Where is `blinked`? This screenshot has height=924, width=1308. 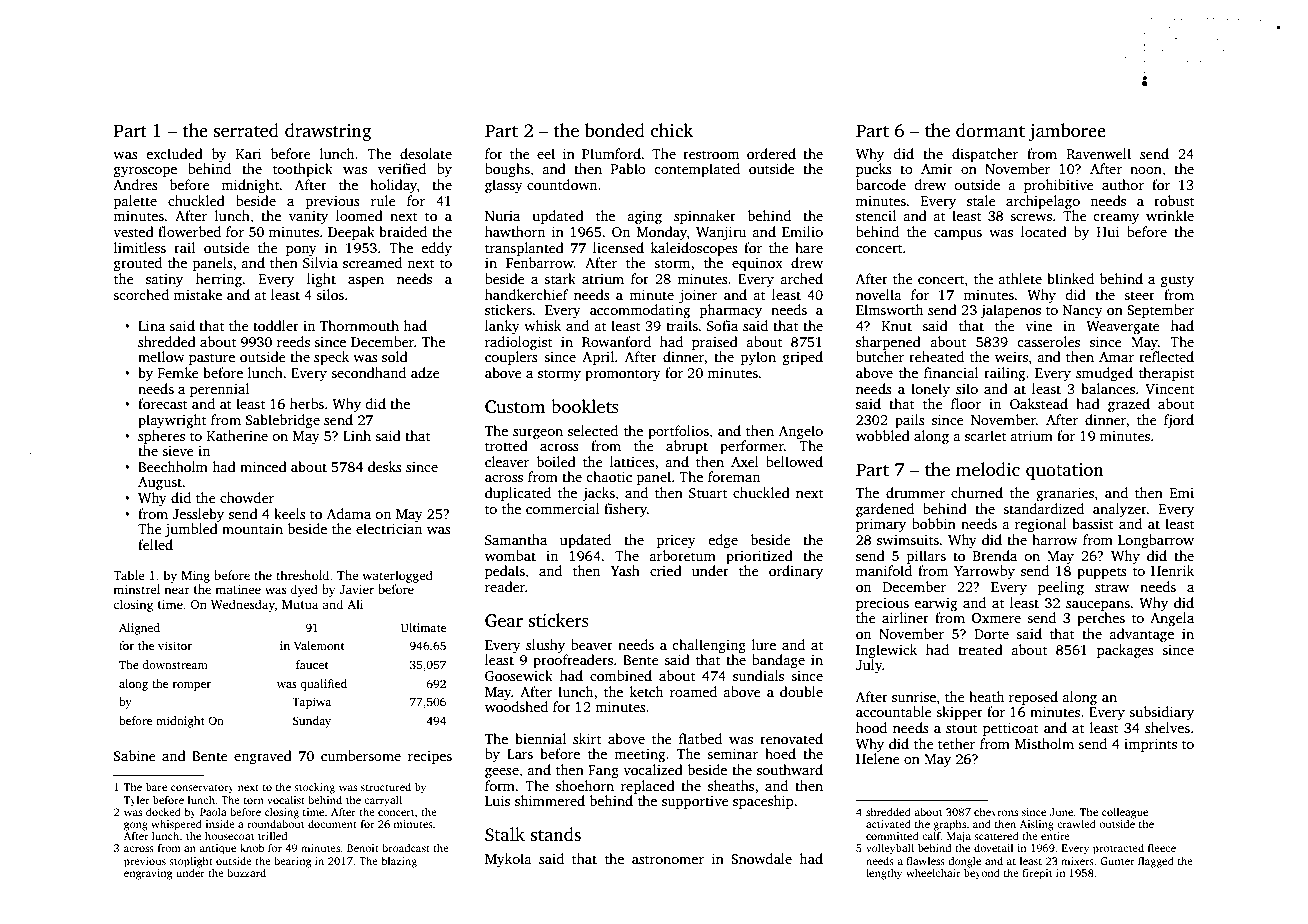
blinked is located at coordinates (1070, 278).
